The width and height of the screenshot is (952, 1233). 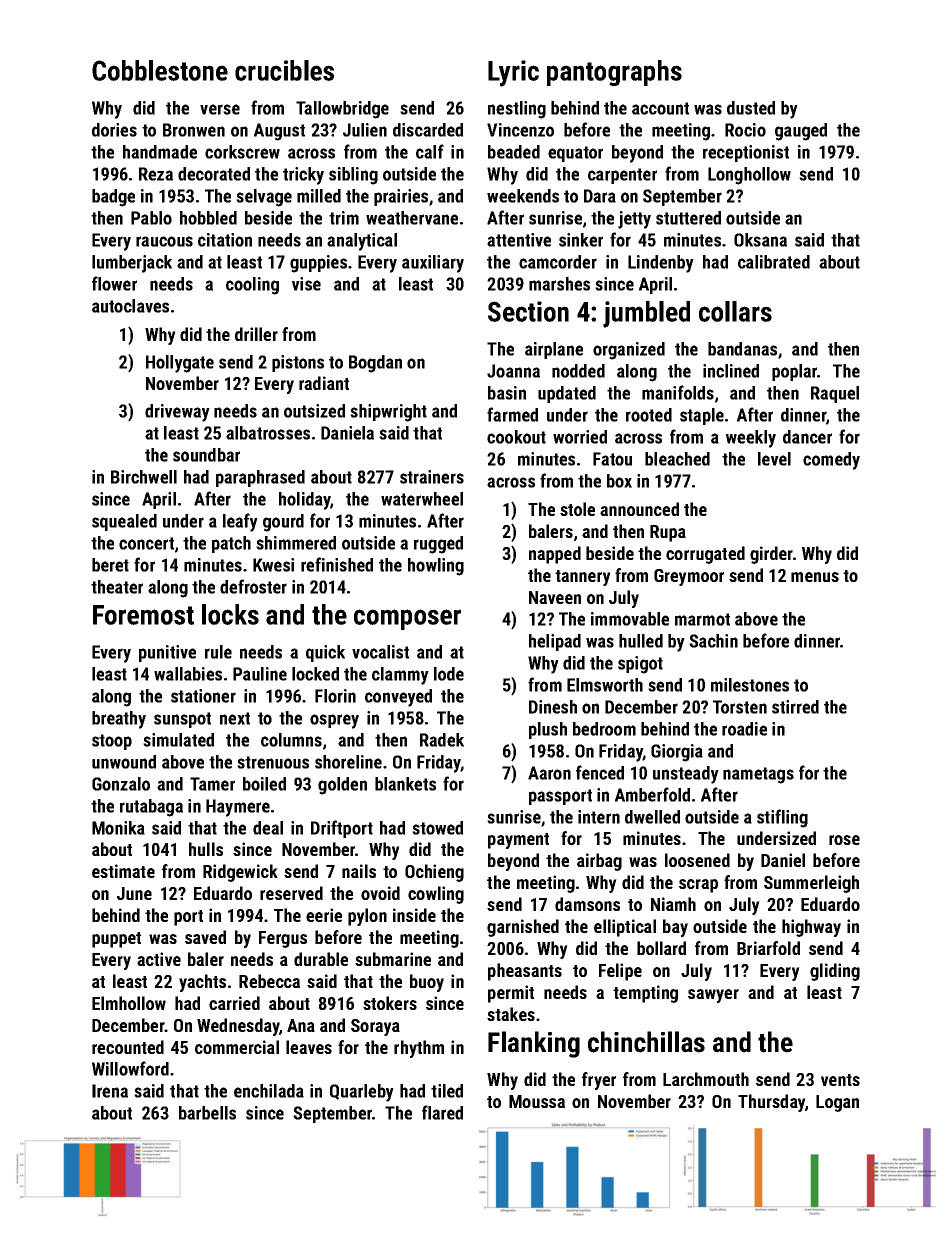 What do you see at coordinates (517, 110) in the screenshot?
I see `nestling` at bounding box center [517, 110].
